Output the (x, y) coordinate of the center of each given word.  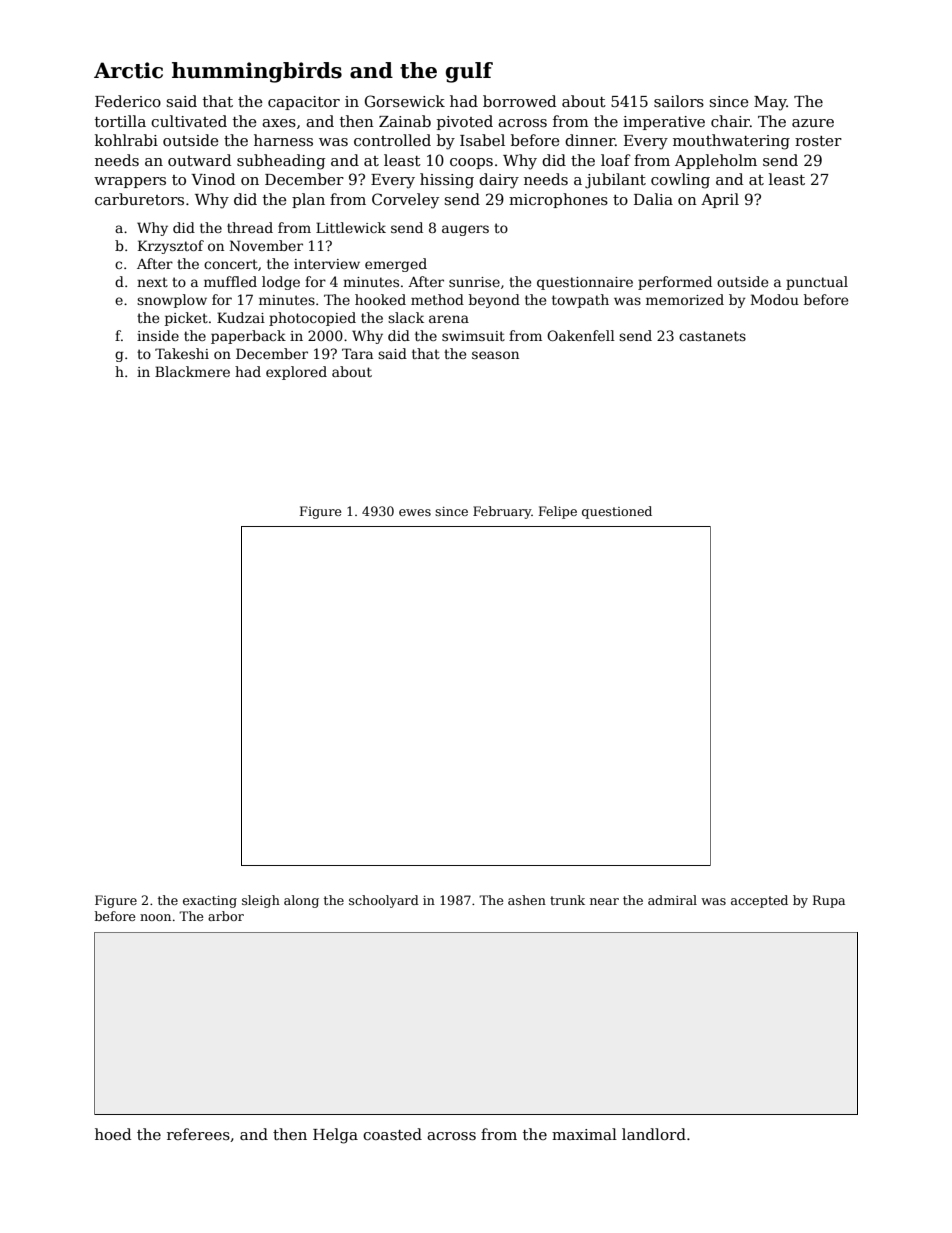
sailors (679, 101)
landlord (654, 1134)
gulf (469, 72)
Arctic (128, 70)
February (502, 512)
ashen (527, 900)
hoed (113, 1134)
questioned (617, 512)
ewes (415, 512)
